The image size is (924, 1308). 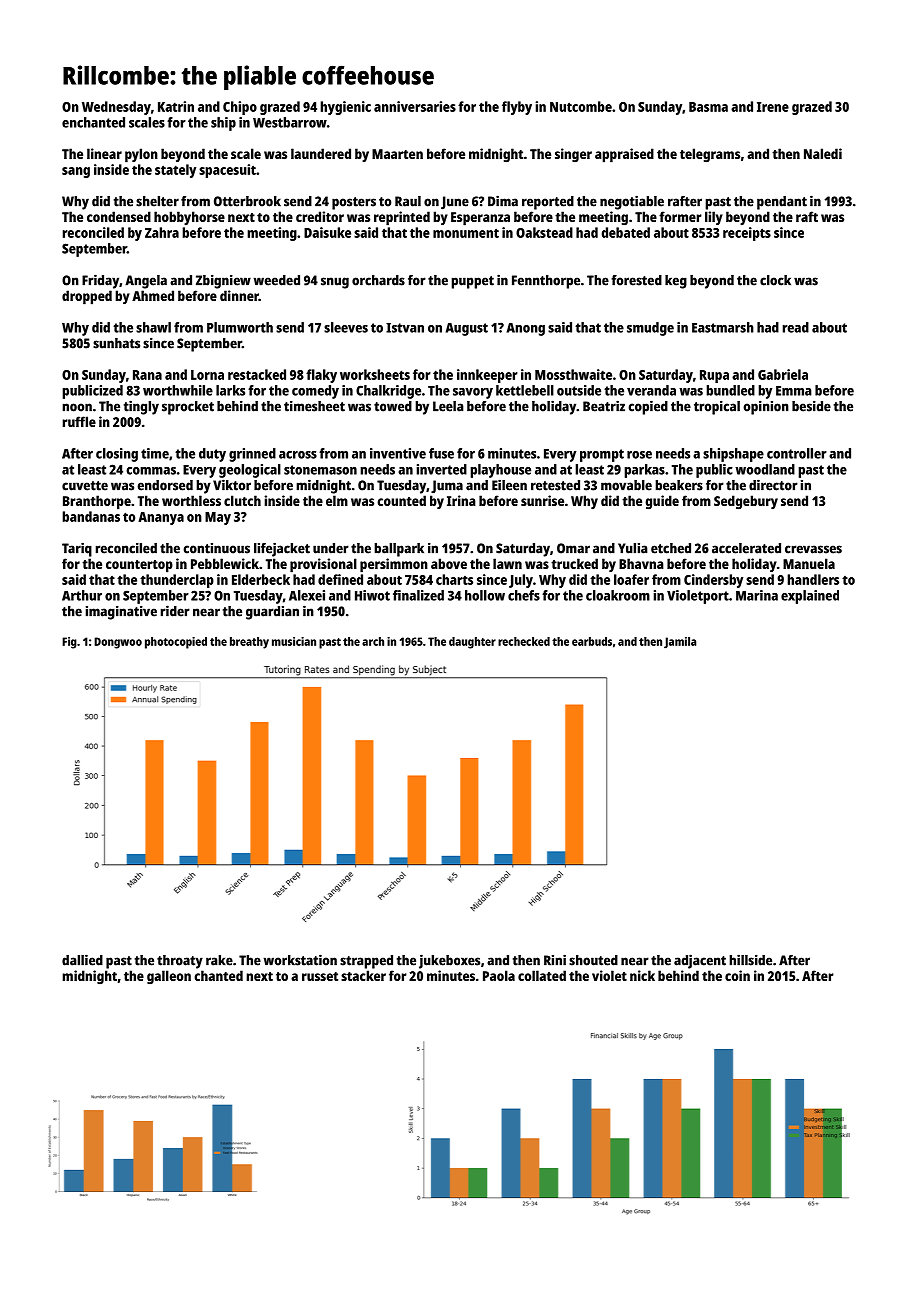 What do you see at coordinates (118, 643) in the page?
I see `Dongwoo` at bounding box center [118, 643].
